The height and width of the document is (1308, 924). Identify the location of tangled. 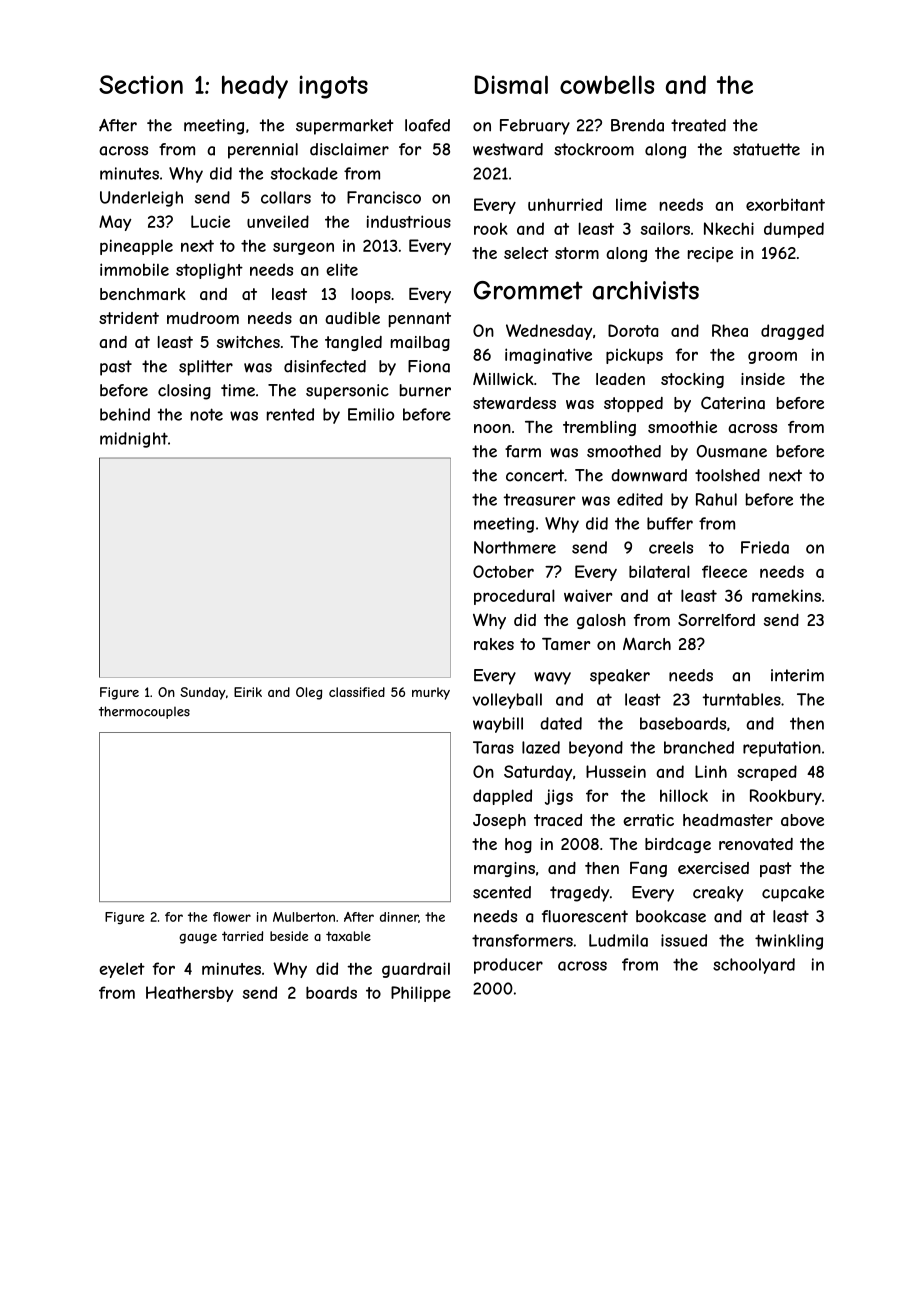
(353, 343).
